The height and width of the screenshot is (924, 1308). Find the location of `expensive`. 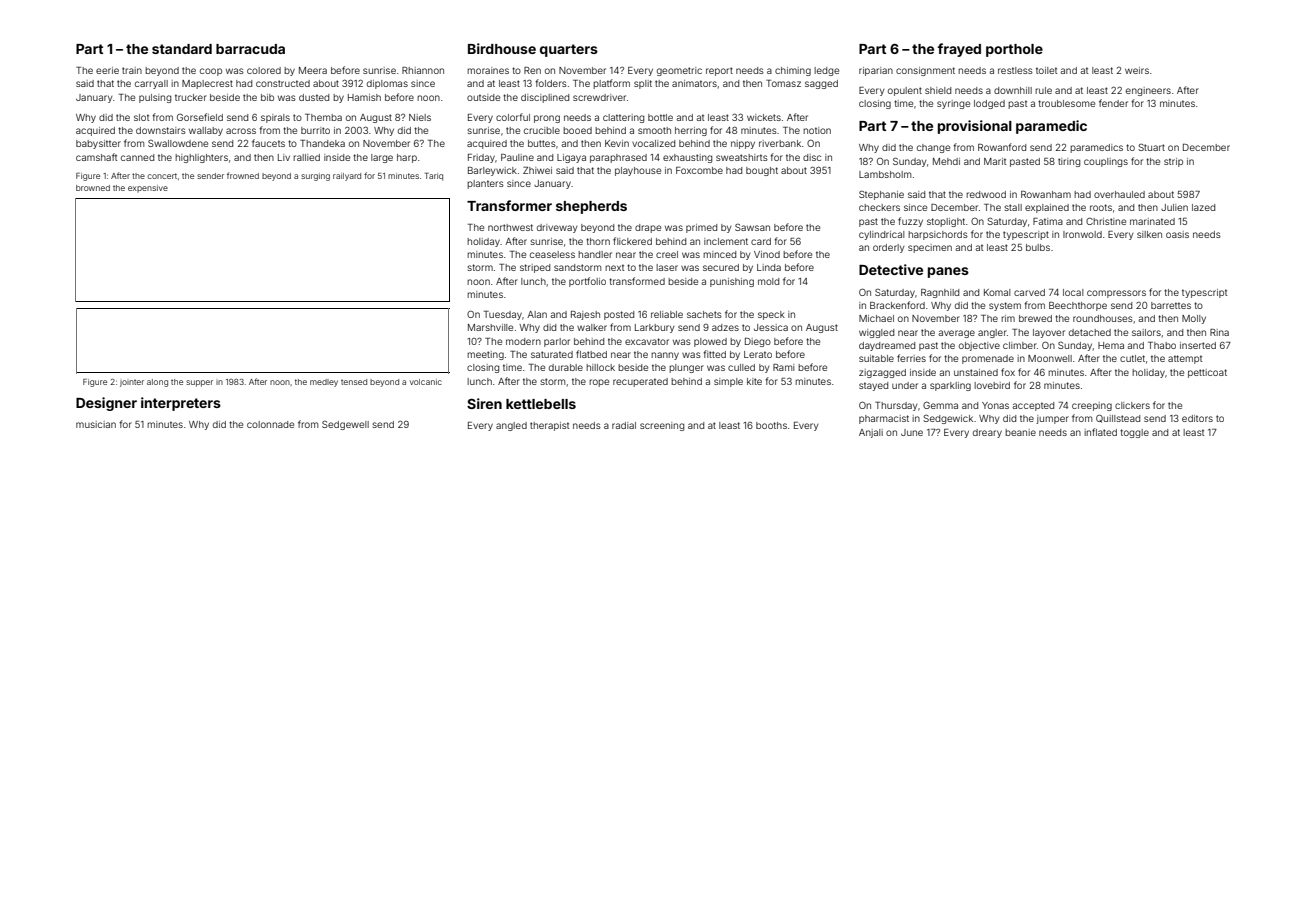

expensive is located at coordinates (148, 188).
